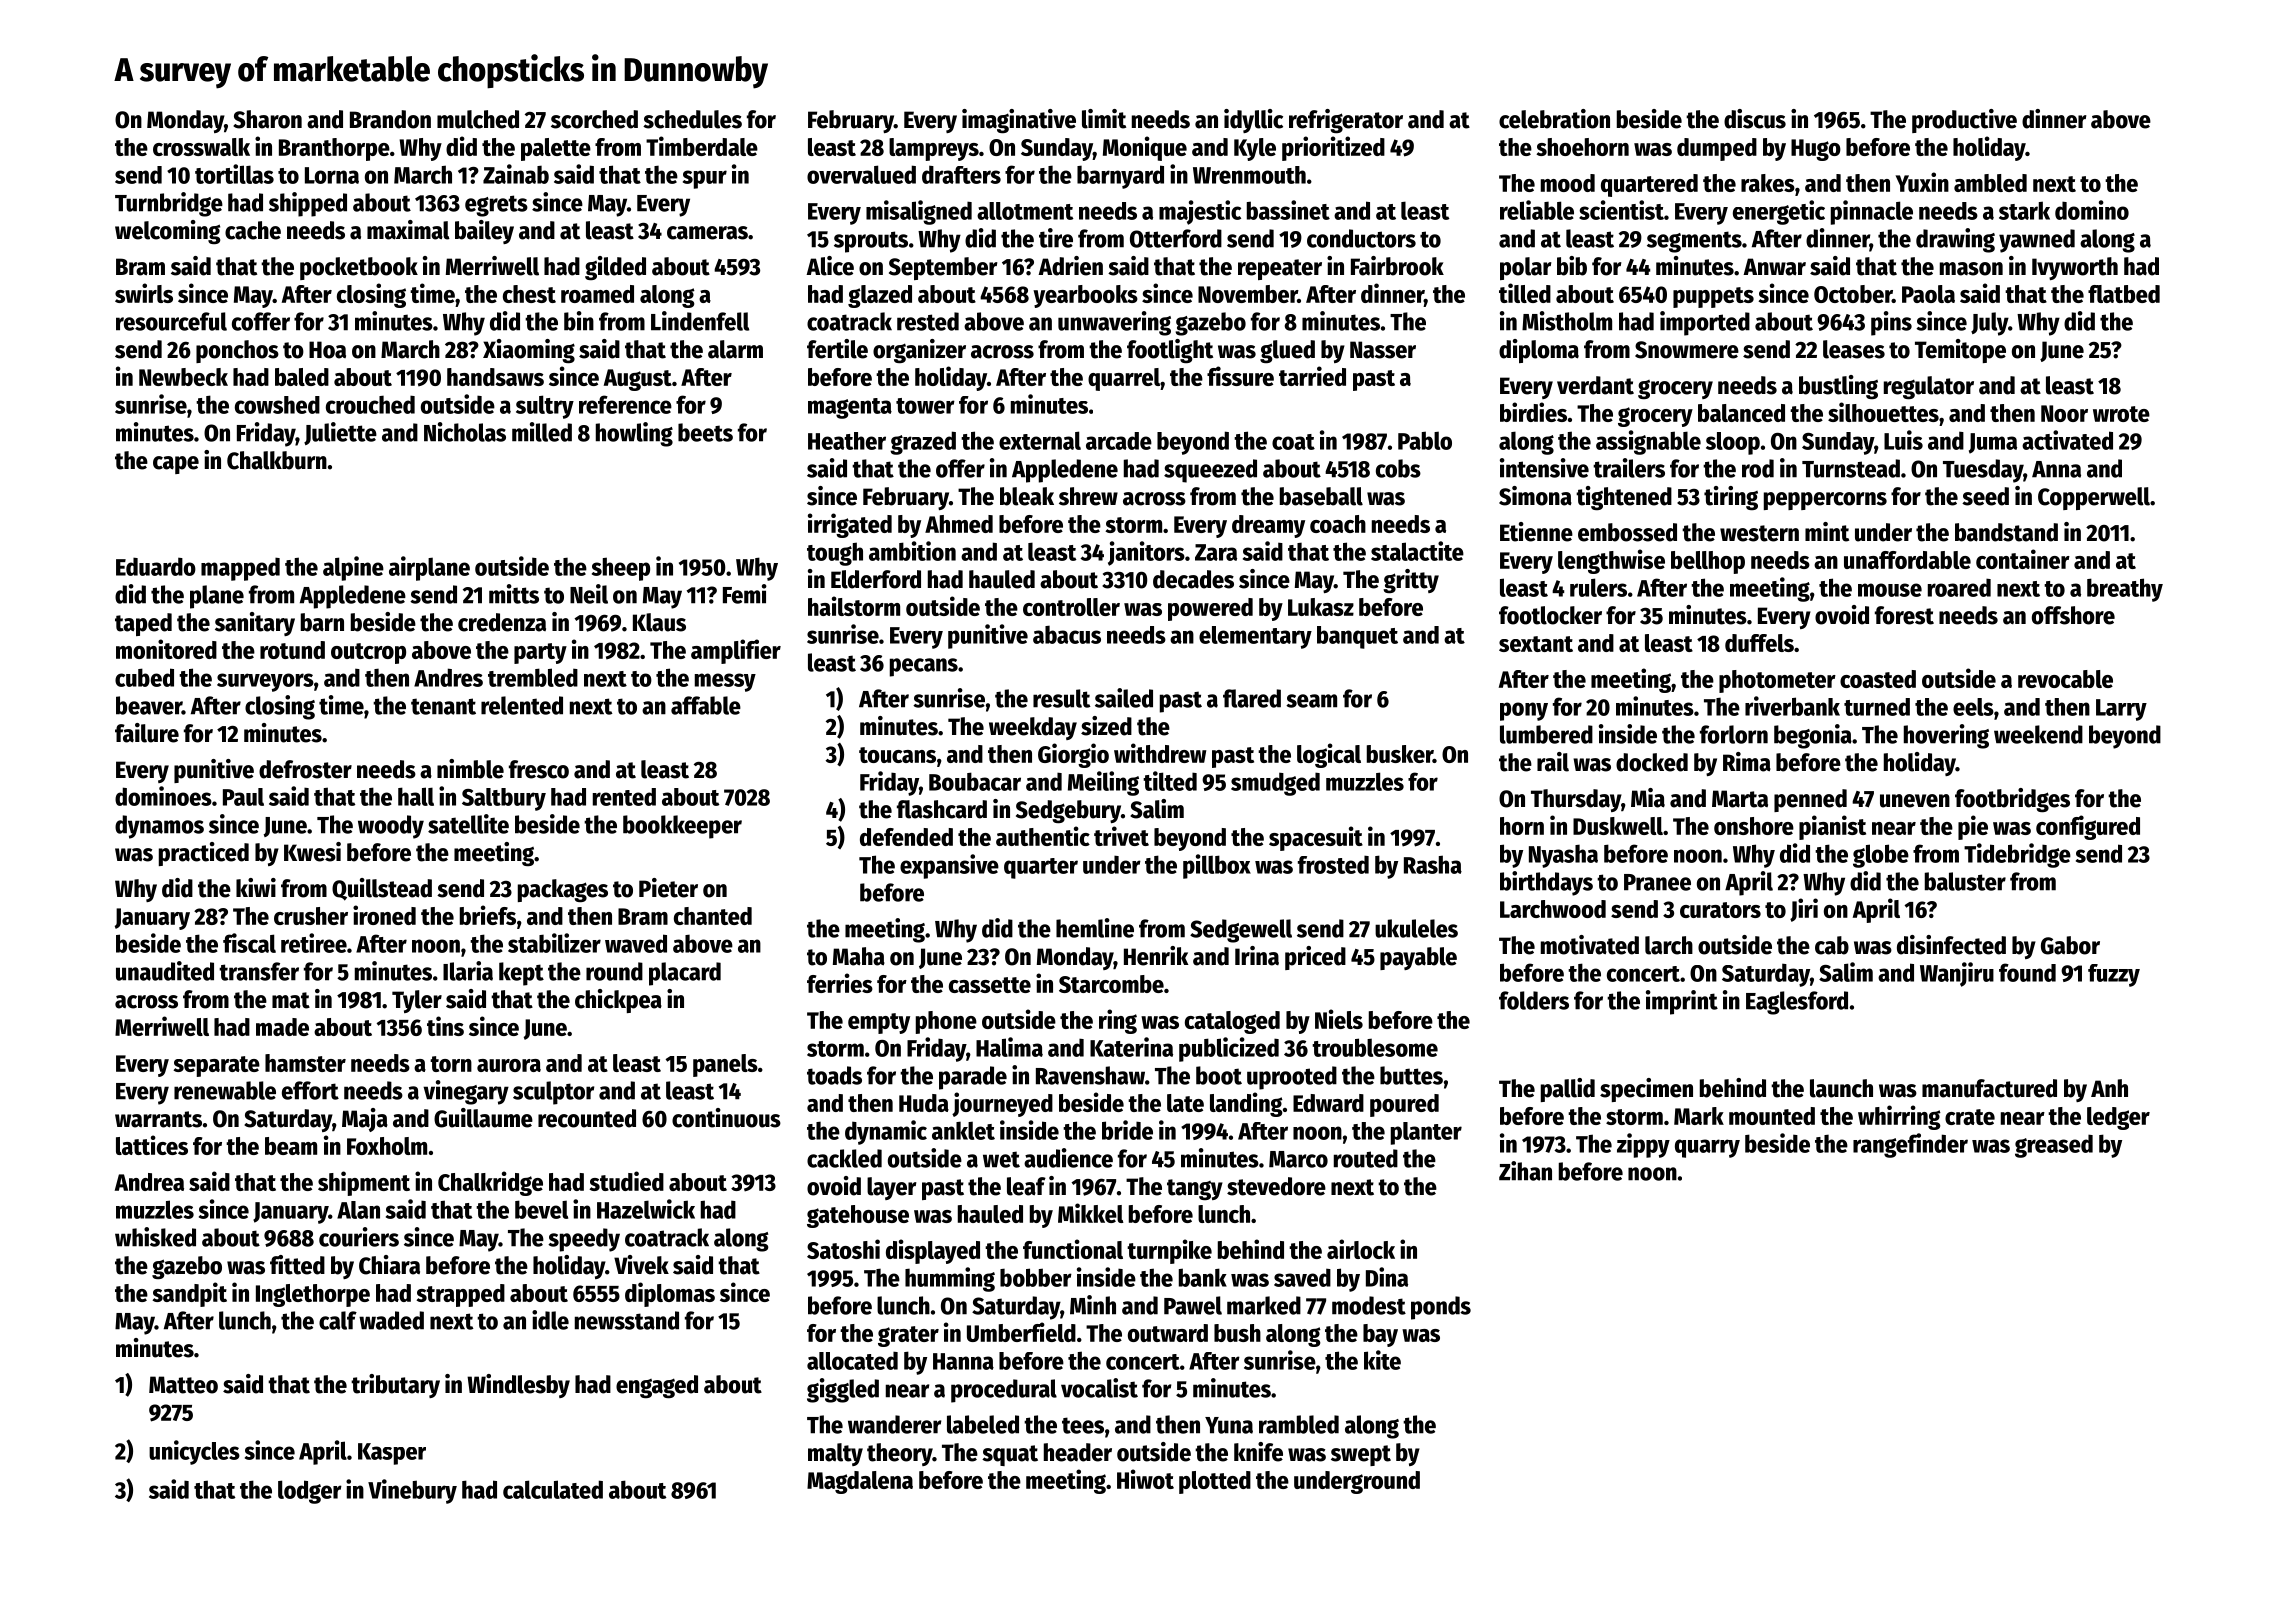  Describe the element at coordinates (859, 956) in the document. I see `Maha` at that location.
